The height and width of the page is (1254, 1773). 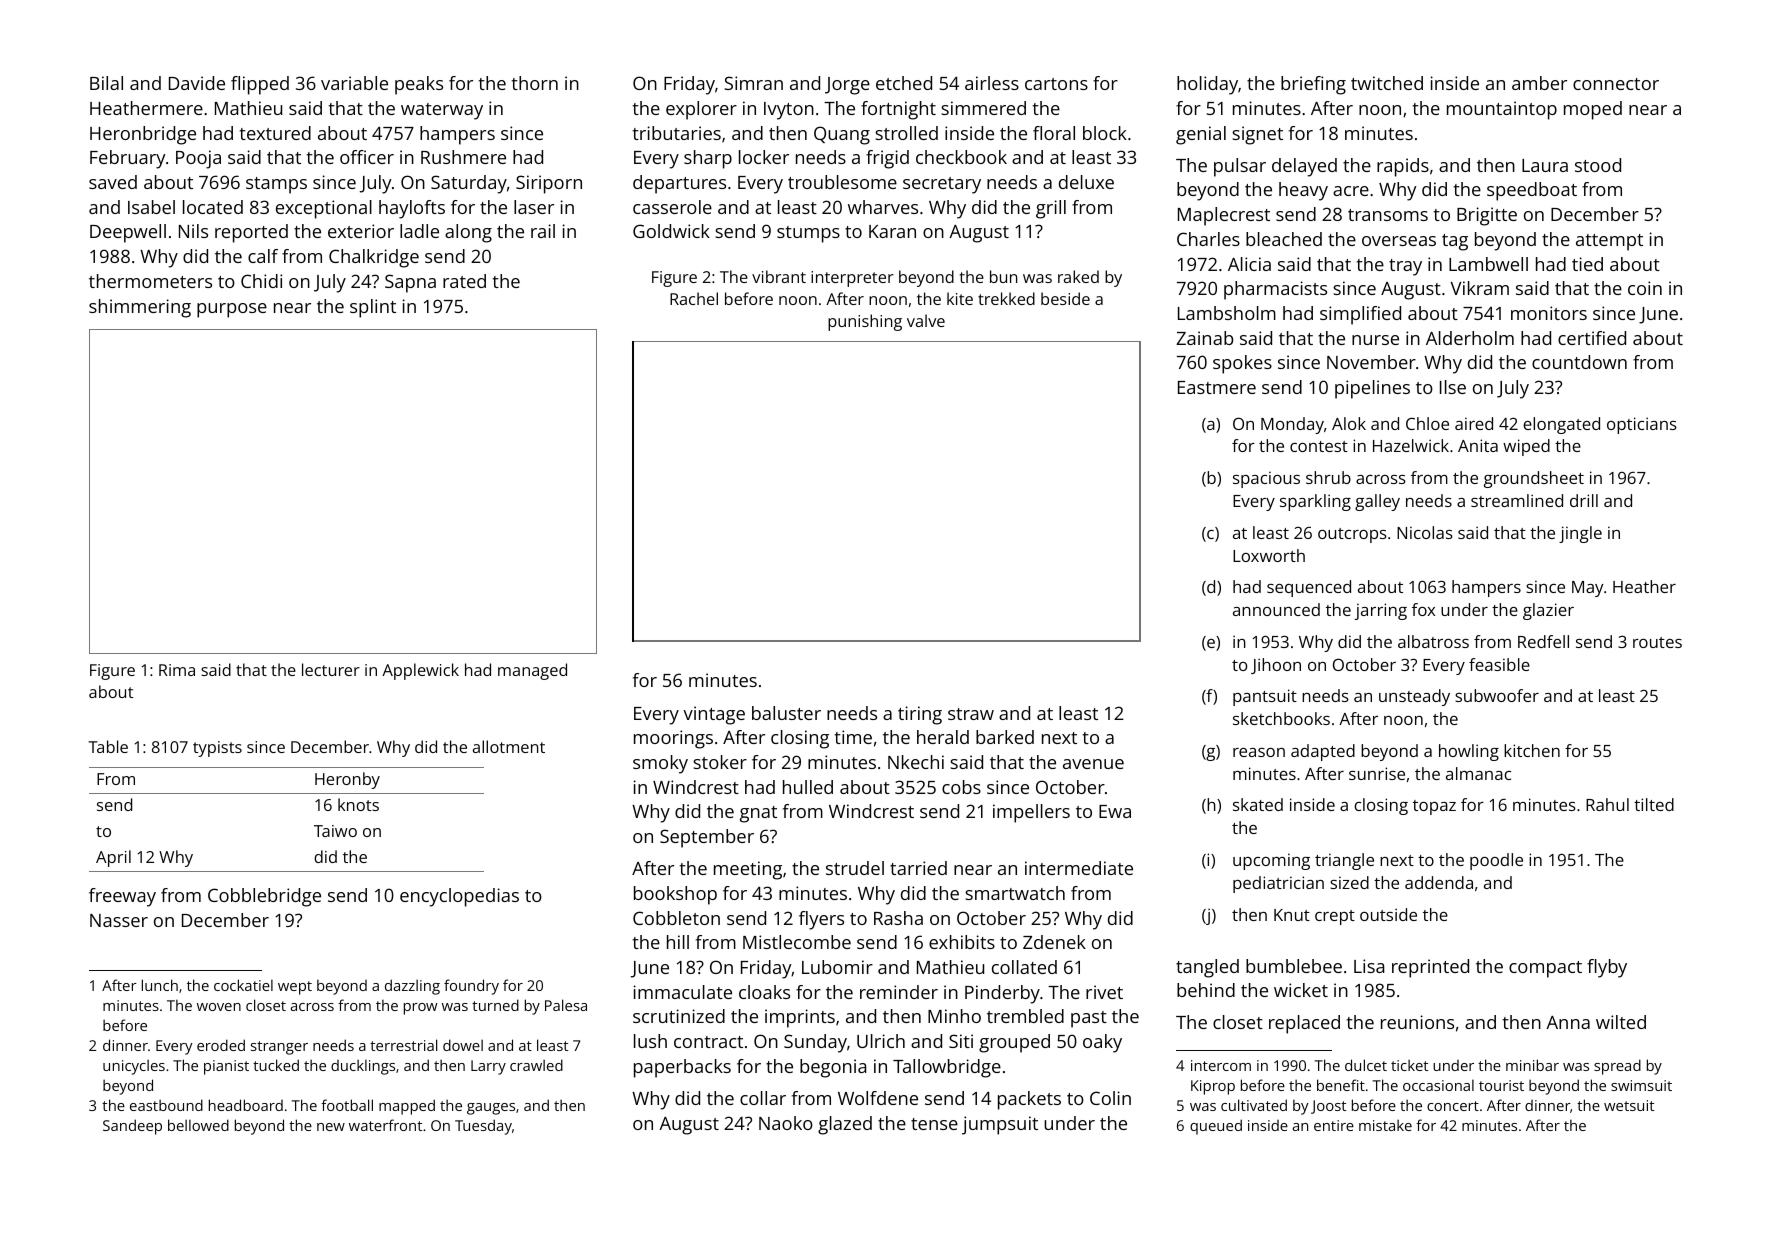 I want to click on variable, so click(x=354, y=83).
